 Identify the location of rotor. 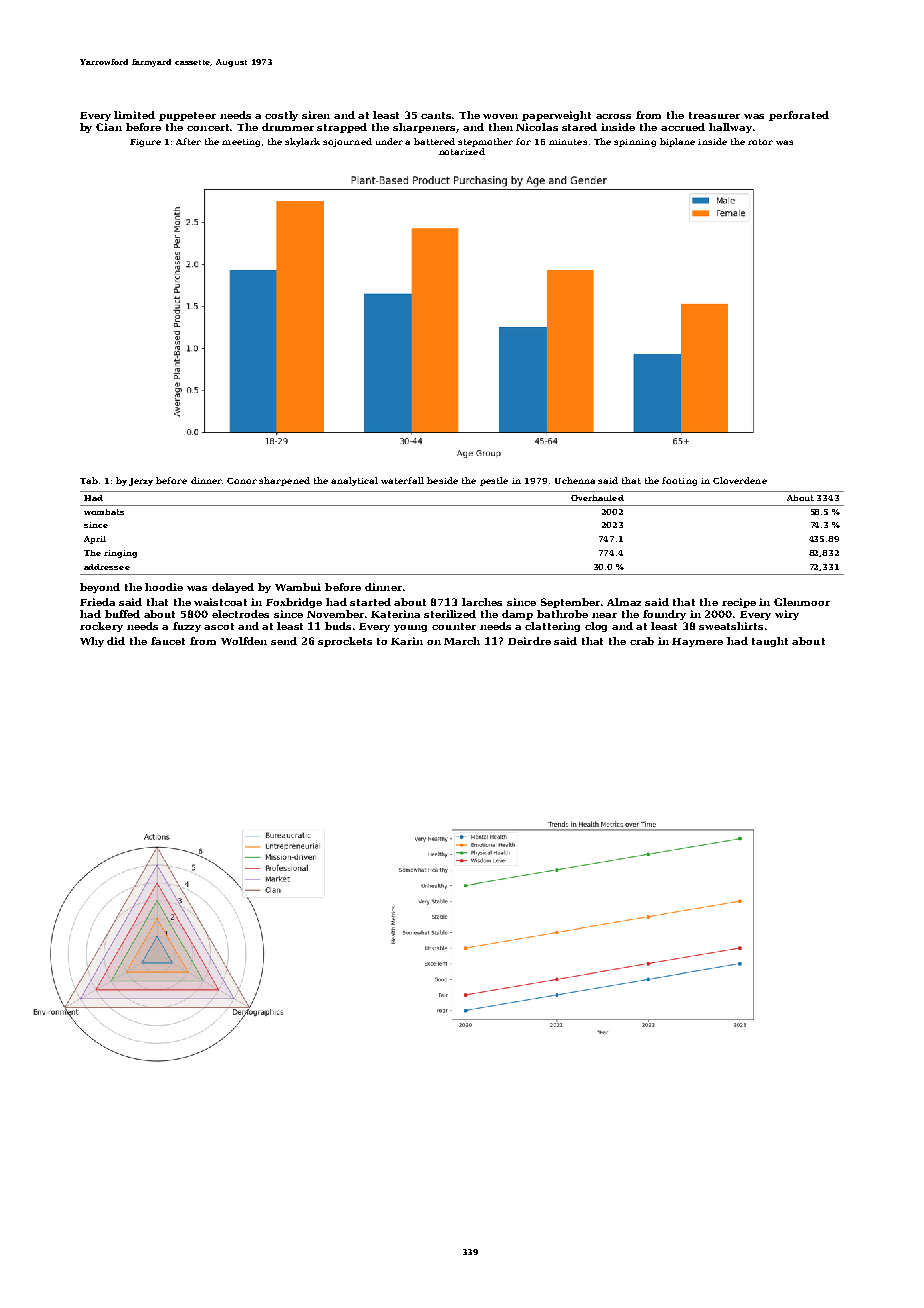
(760, 142).
